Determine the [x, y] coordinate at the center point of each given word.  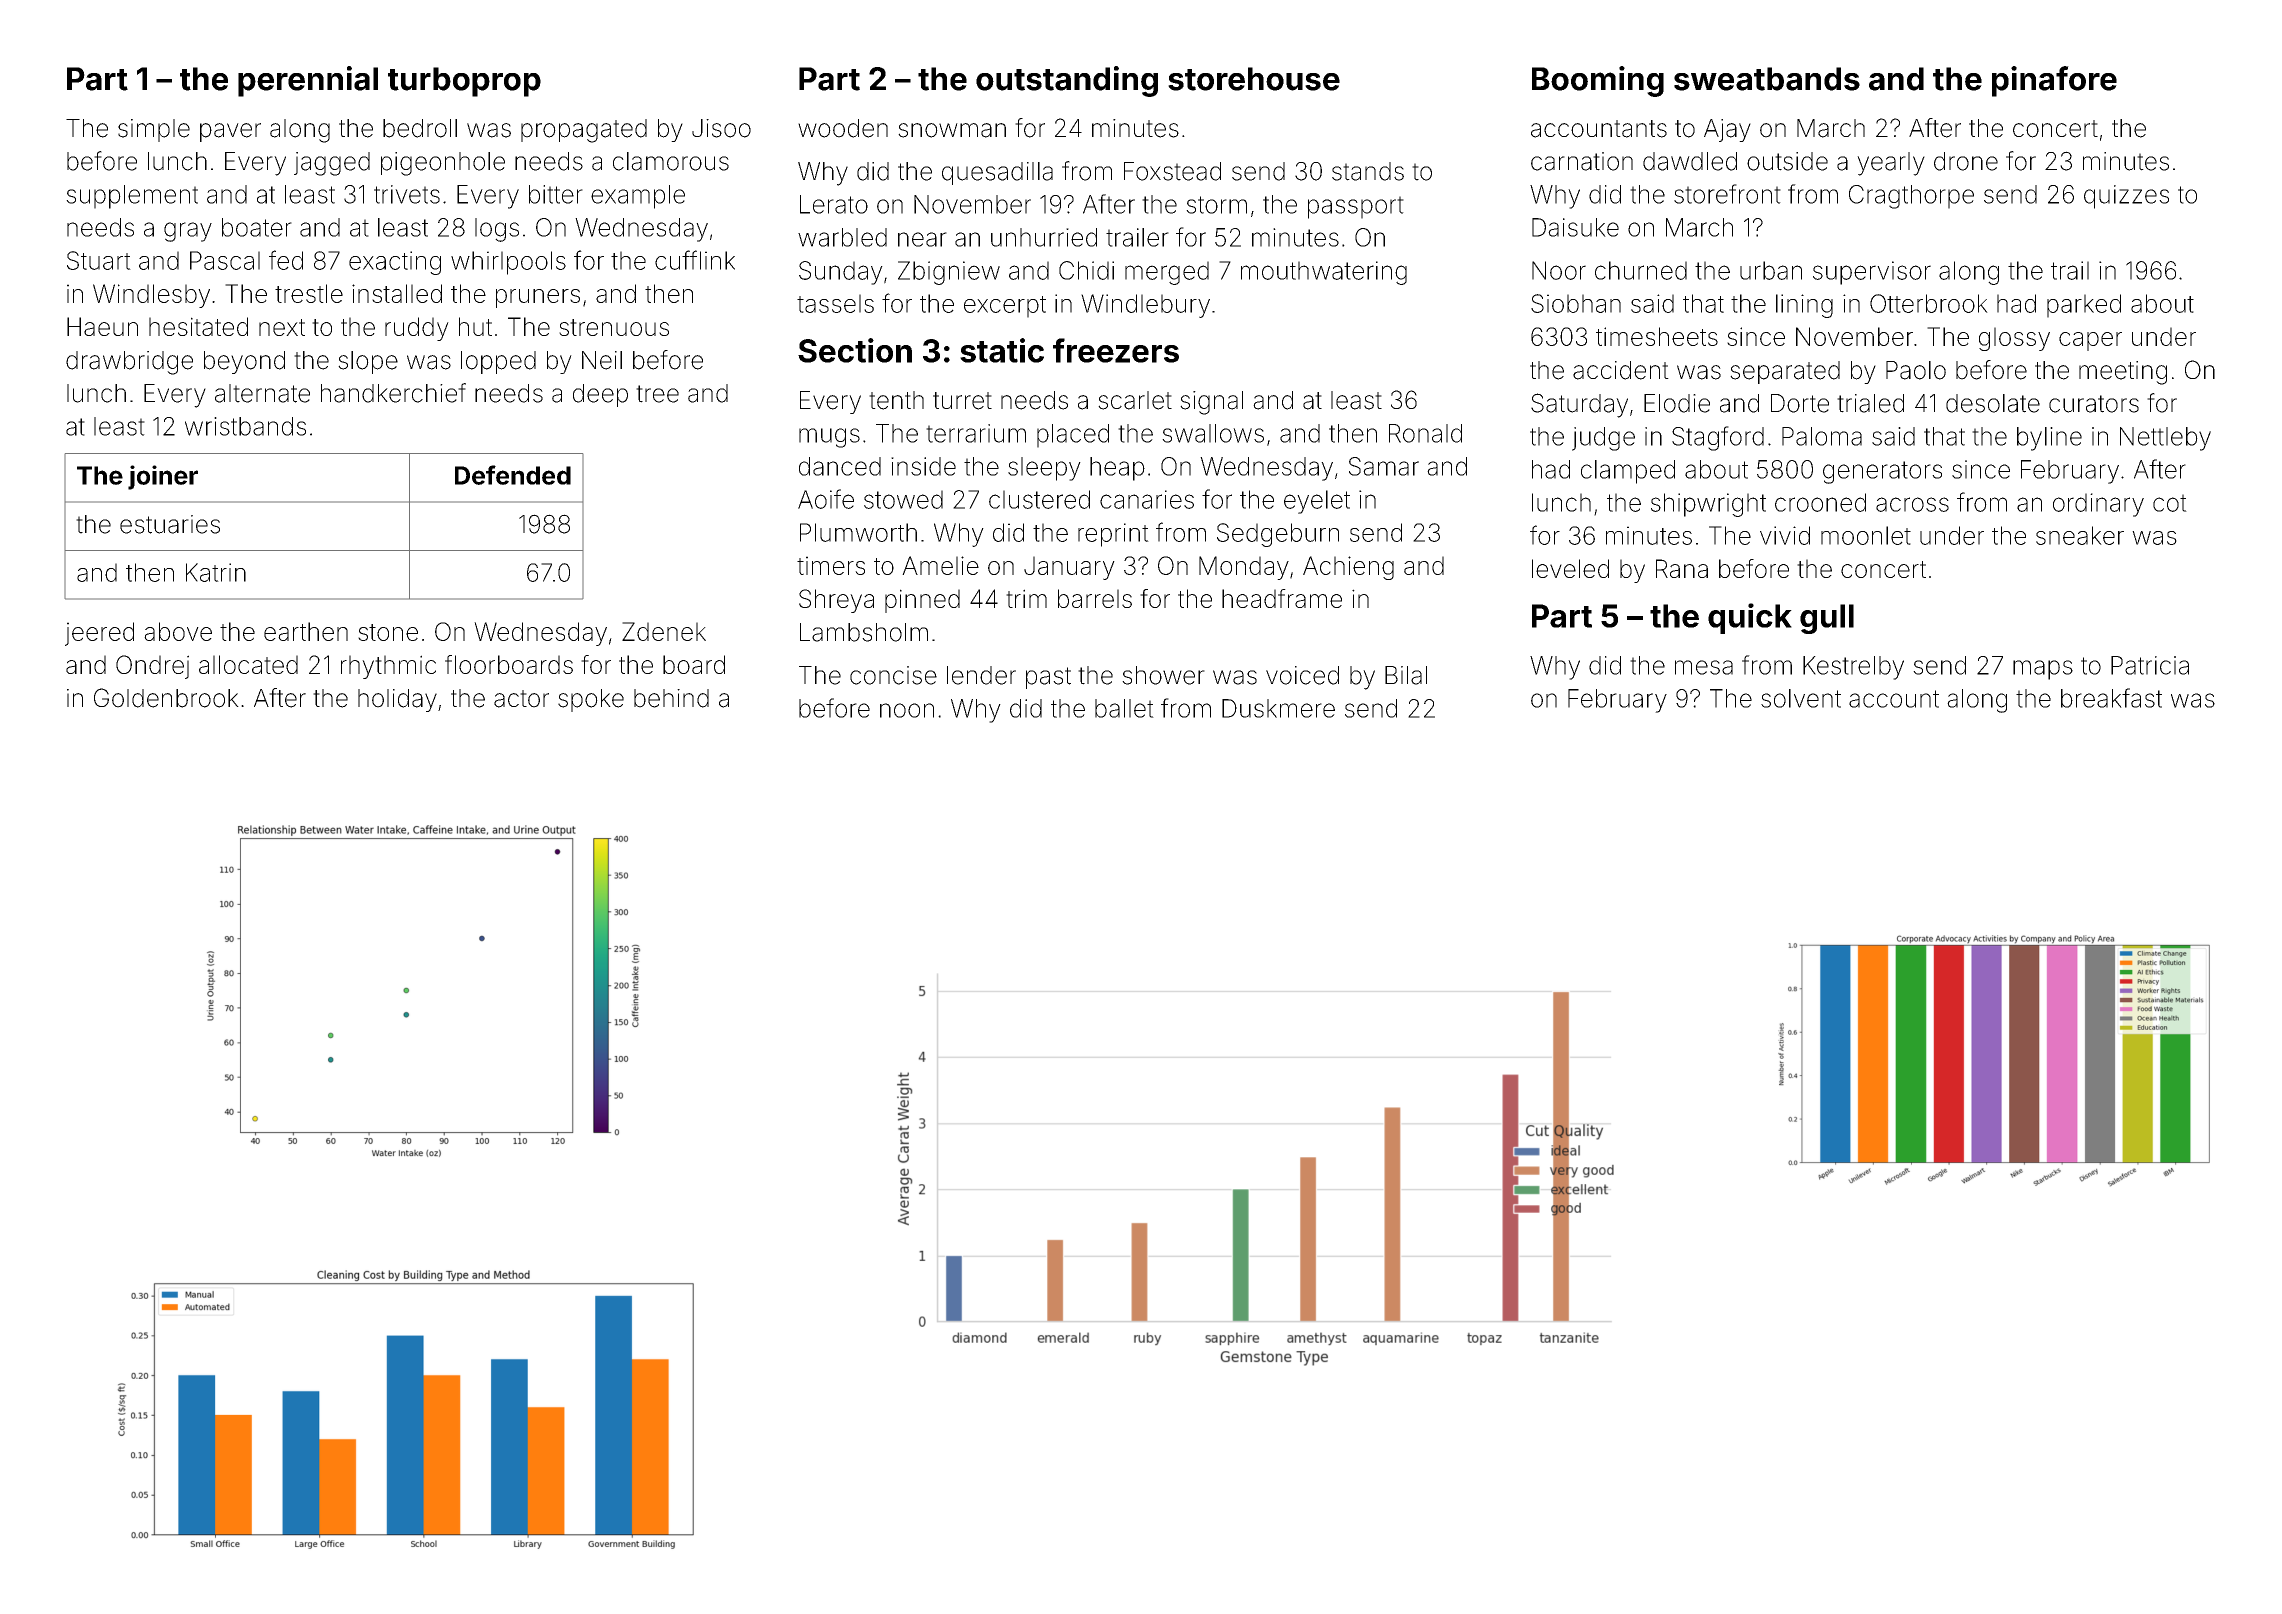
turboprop [464, 82]
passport [1356, 207]
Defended [513, 475]
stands [1368, 171]
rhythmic [388, 667]
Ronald [1425, 433]
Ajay [1727, 130]
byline [2049, 439]
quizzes [2126, 197]
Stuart [99, 260]
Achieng [1348, 568]
